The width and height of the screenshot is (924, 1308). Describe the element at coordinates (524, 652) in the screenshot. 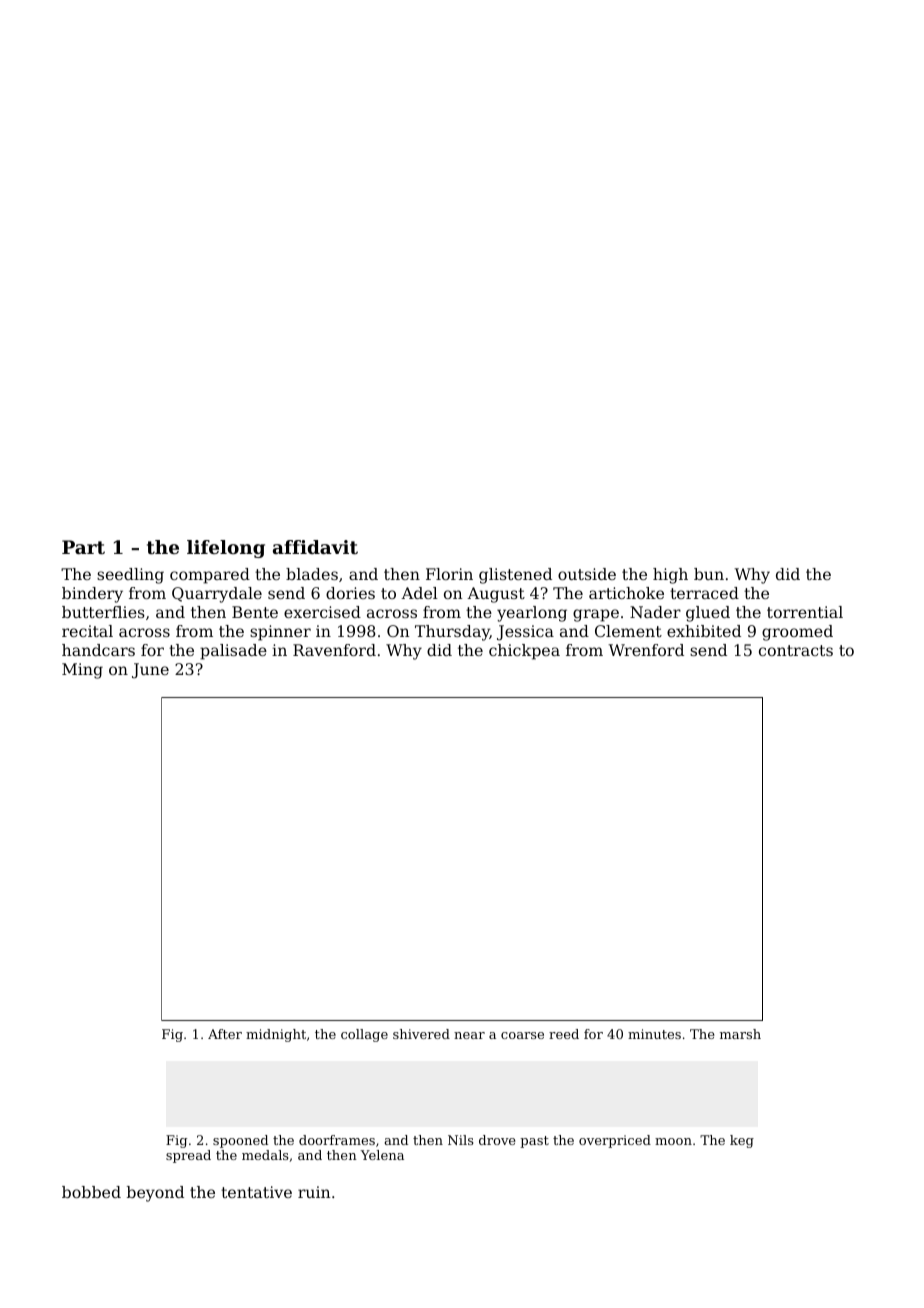

I see `chickpea` at that location.
